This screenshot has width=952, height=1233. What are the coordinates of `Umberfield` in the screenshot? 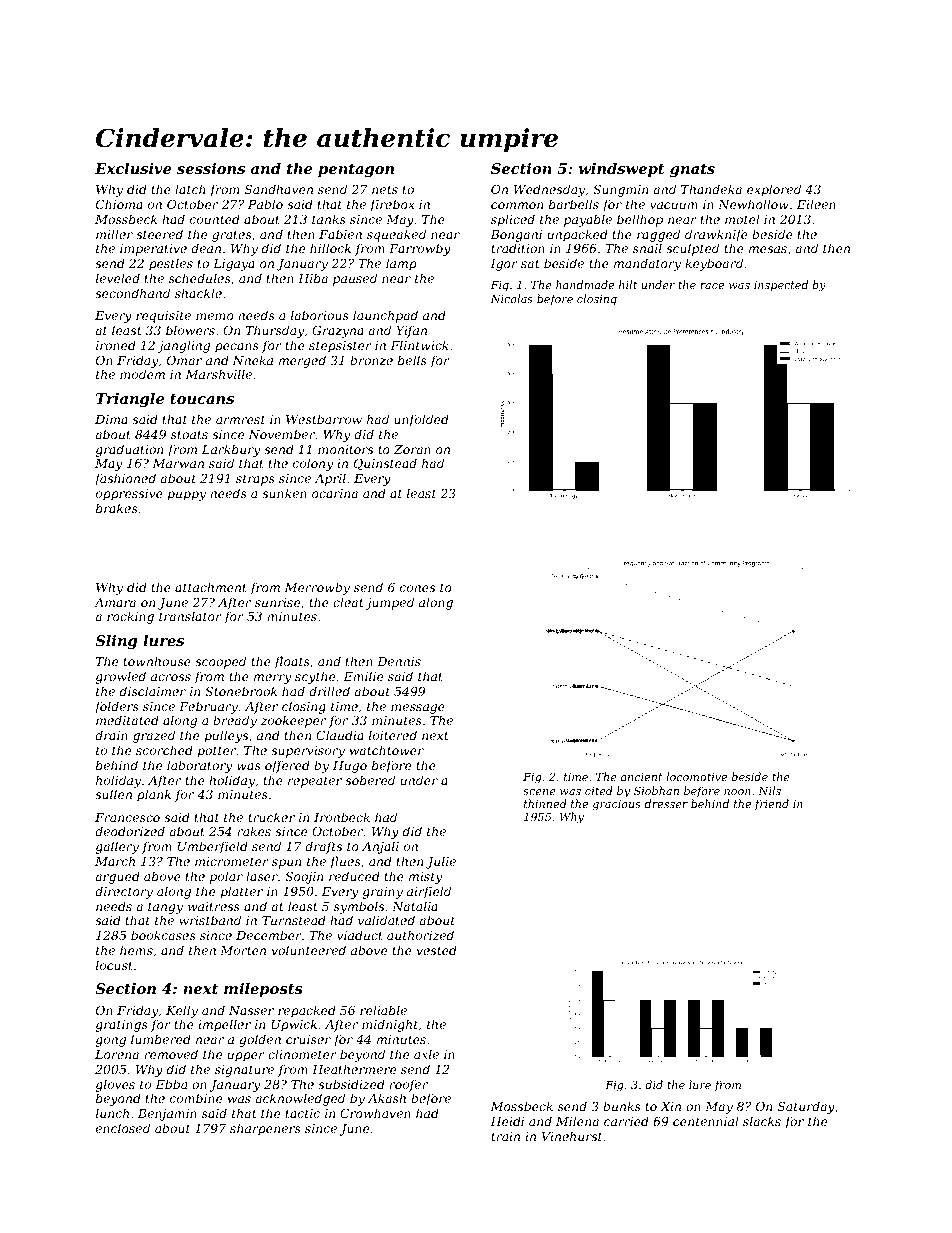 It's located at (213, 847).
